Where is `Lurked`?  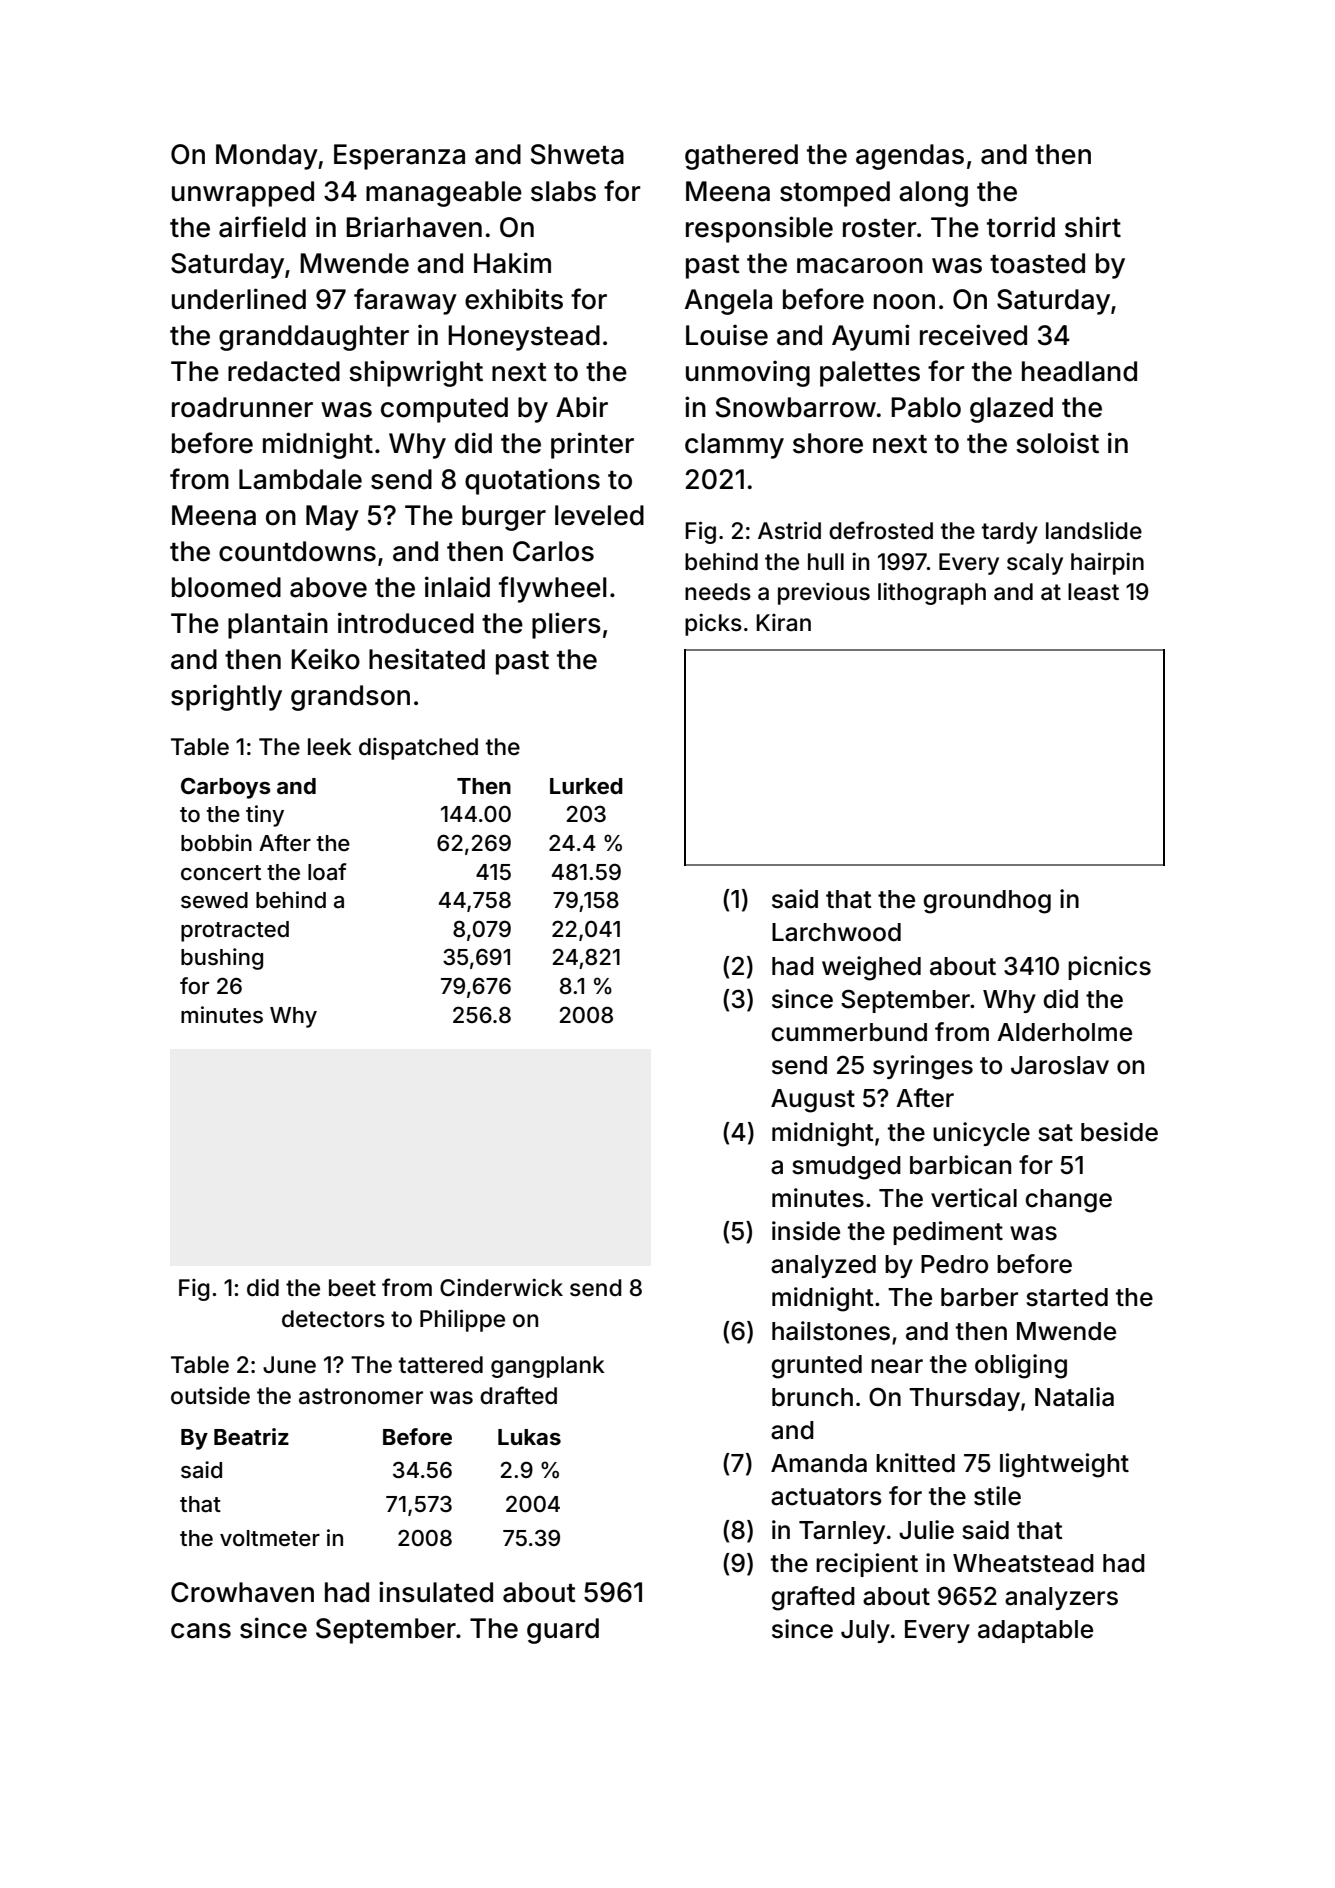 Lurked is located at coordinates (586, 786).
